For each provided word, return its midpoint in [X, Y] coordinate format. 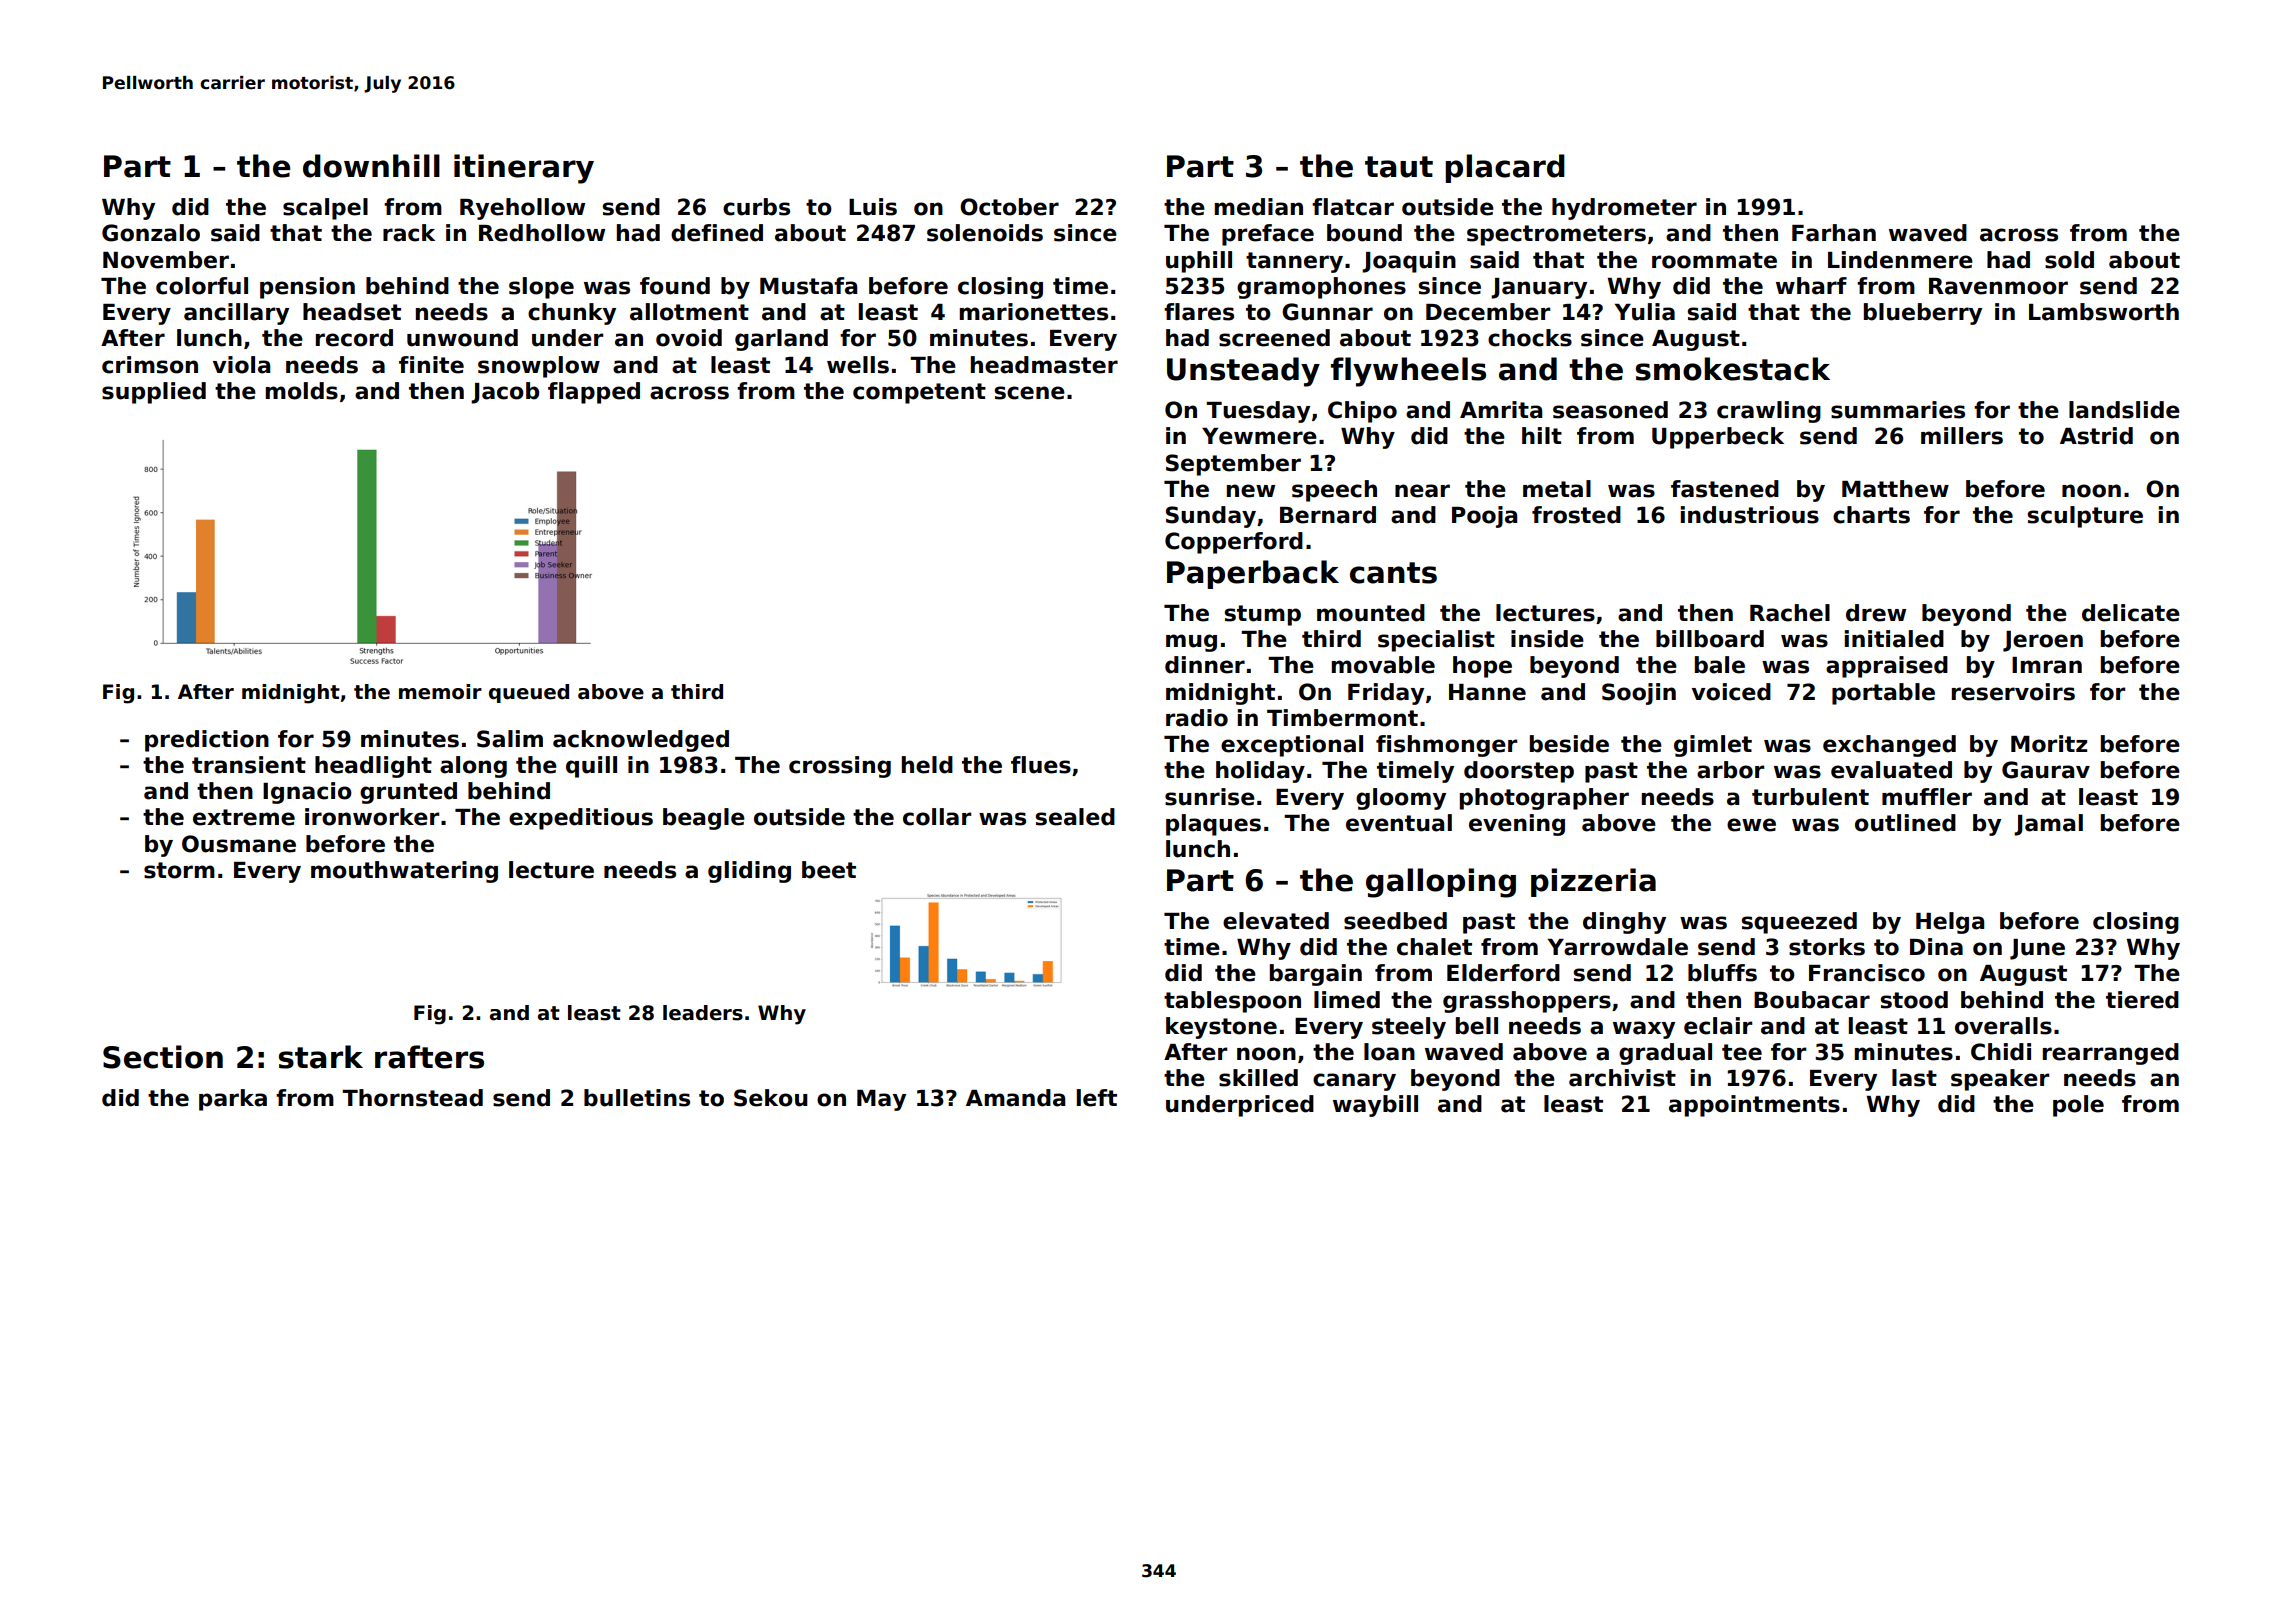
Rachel [1790, 613]
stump [1262, 615]
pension [307, 288]
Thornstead [412, 1098]
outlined [1905, 823]
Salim [510, 739]
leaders [703, 1013]
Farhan [1834, 233]
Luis [873, 207]
